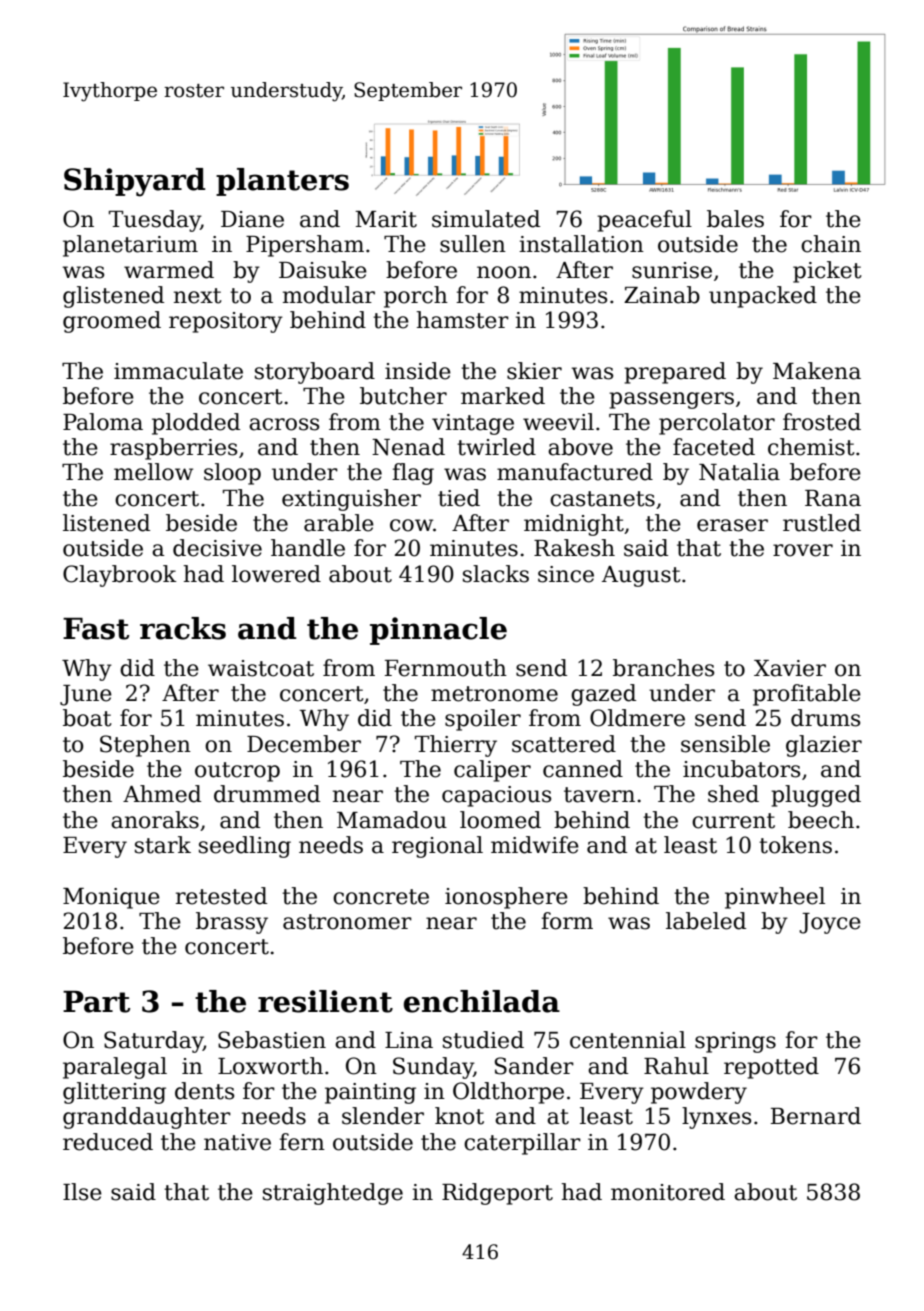  I want to click on plodded, so click(196, 424).
